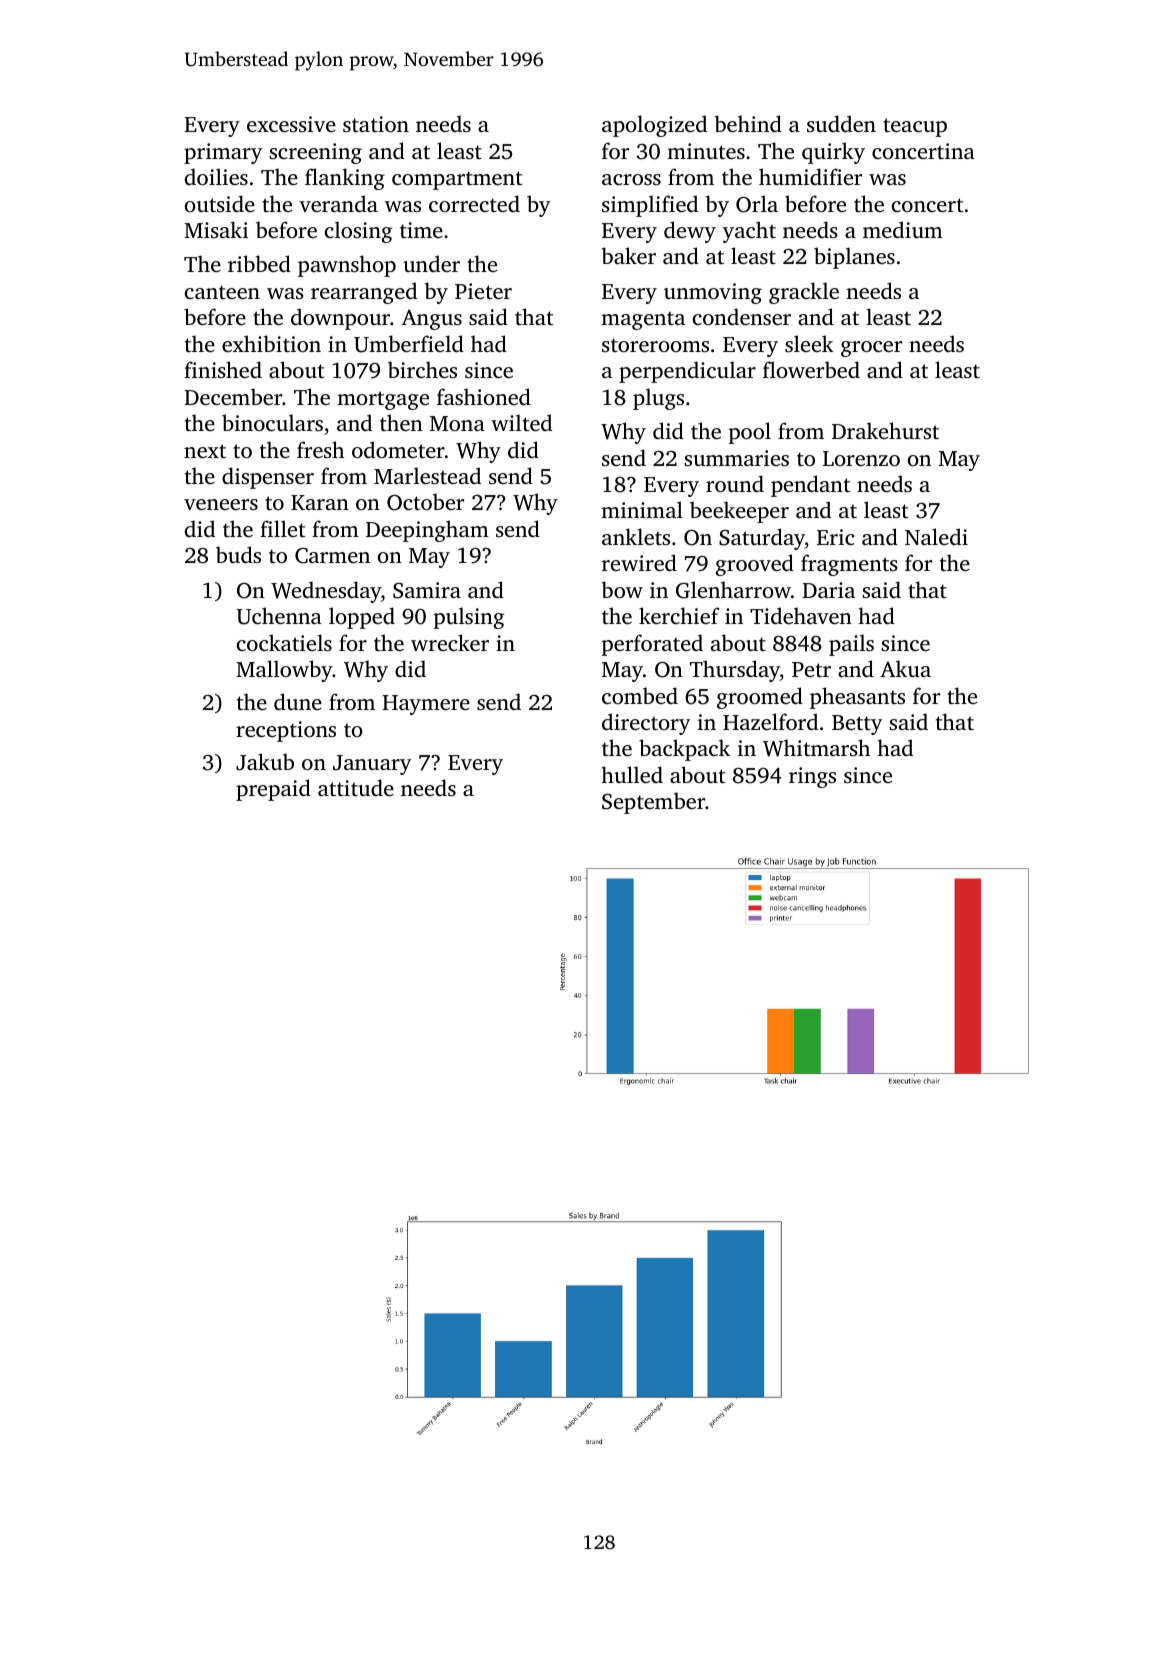 Image resolution: width=1165 pixels, height=1654 pixels. I want to click on buds, so click(238, 554).
